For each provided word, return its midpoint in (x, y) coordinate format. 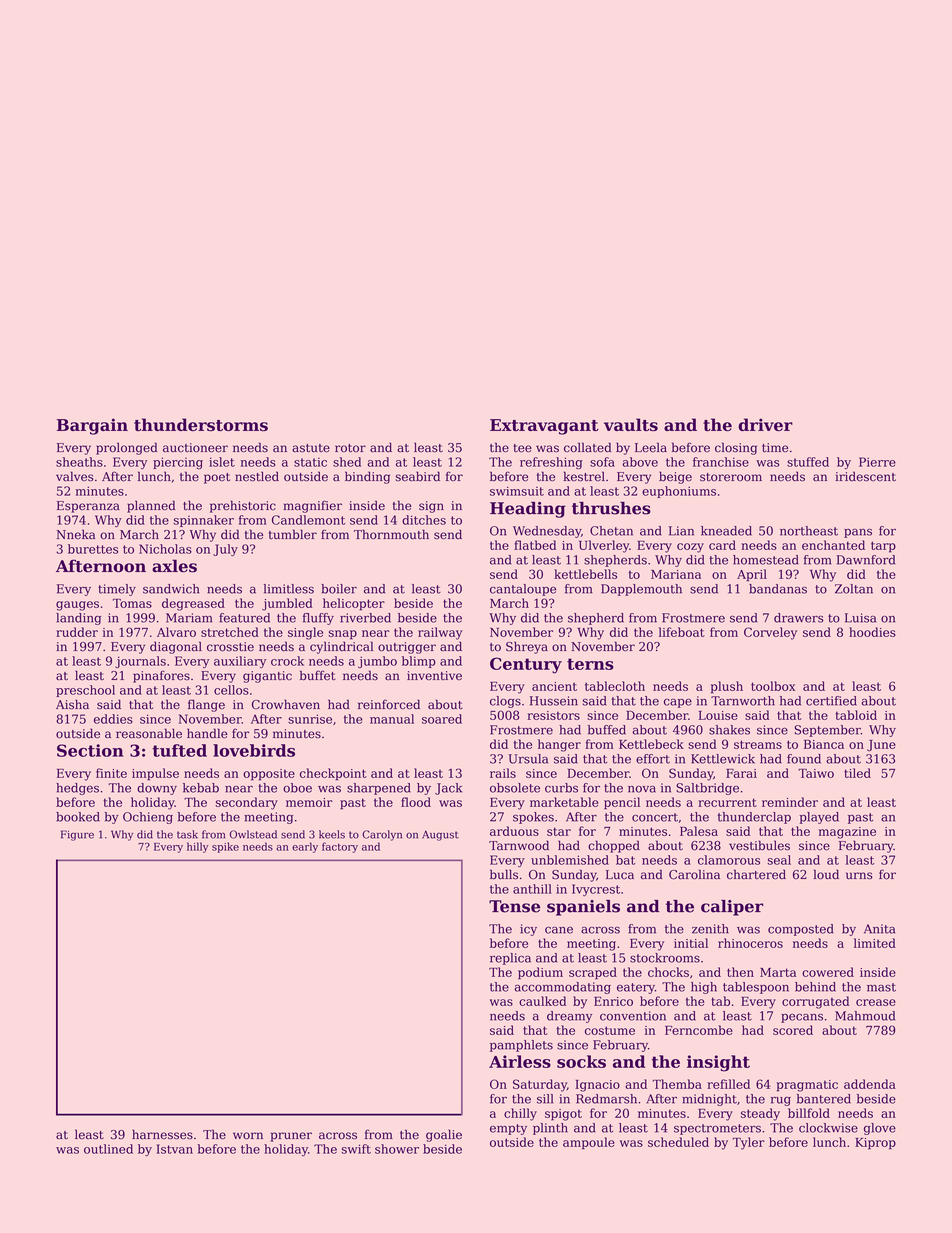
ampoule (589, 1143)
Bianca (824, 744)
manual (392, 719)
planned (151, 506)
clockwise (828, 1128)
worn (248, 1136)
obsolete (515, 788)
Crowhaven (286, 704)
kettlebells (585, 574)
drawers (799, 618)
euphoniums (679, 492)
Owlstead (253, 834)
